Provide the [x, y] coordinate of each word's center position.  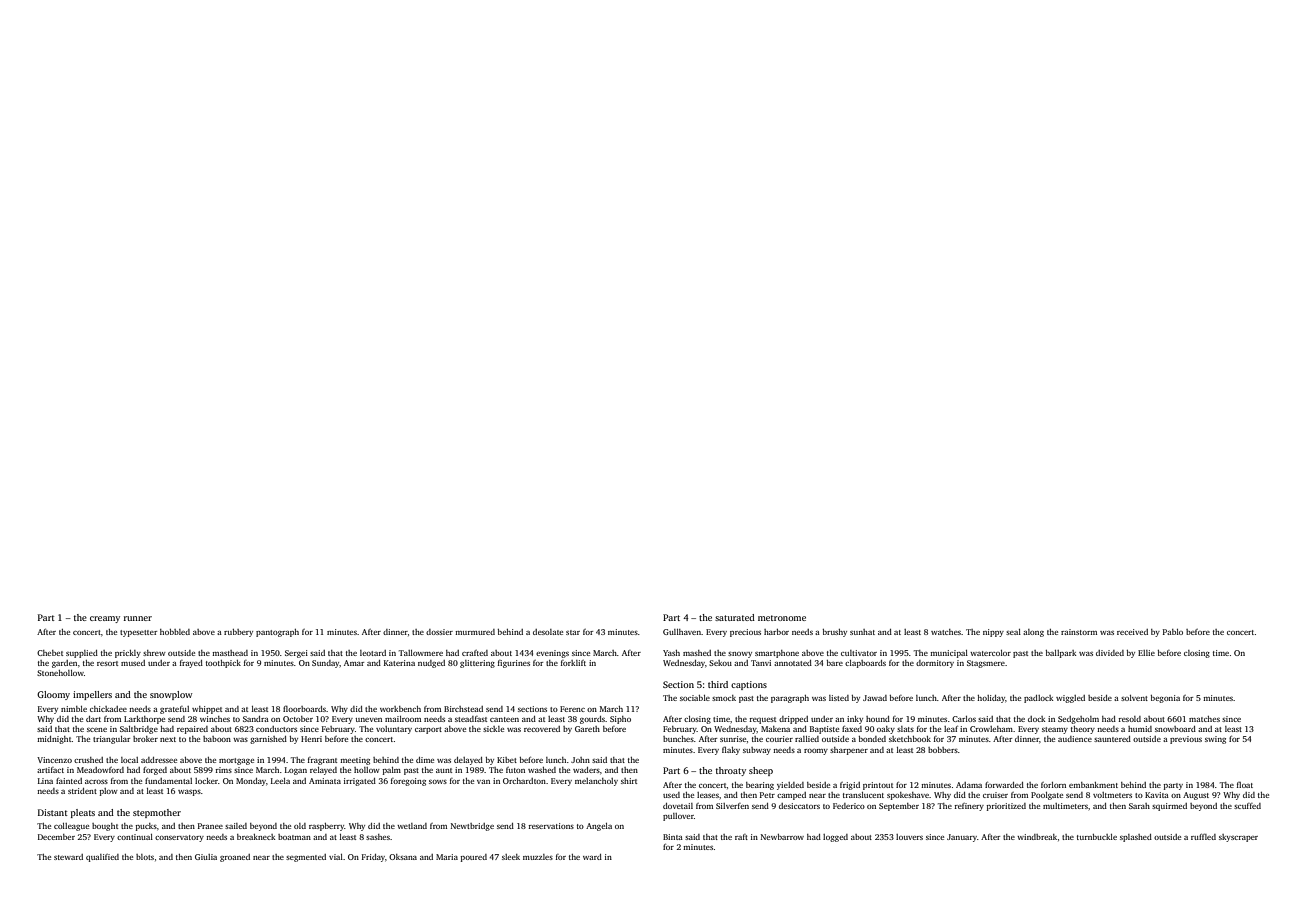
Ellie [1146, 653]
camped [791, 796]
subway [757, 751]
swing [1215, 740]
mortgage [236, 761]
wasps [189, 793]
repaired [192, 730]
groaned [235, 858]
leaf [951, 729]
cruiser [995, 795]
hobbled [175, 632]
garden [64, 664]
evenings [552, 654]
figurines [514, 664]
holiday [991, 699]
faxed [852, 729]
